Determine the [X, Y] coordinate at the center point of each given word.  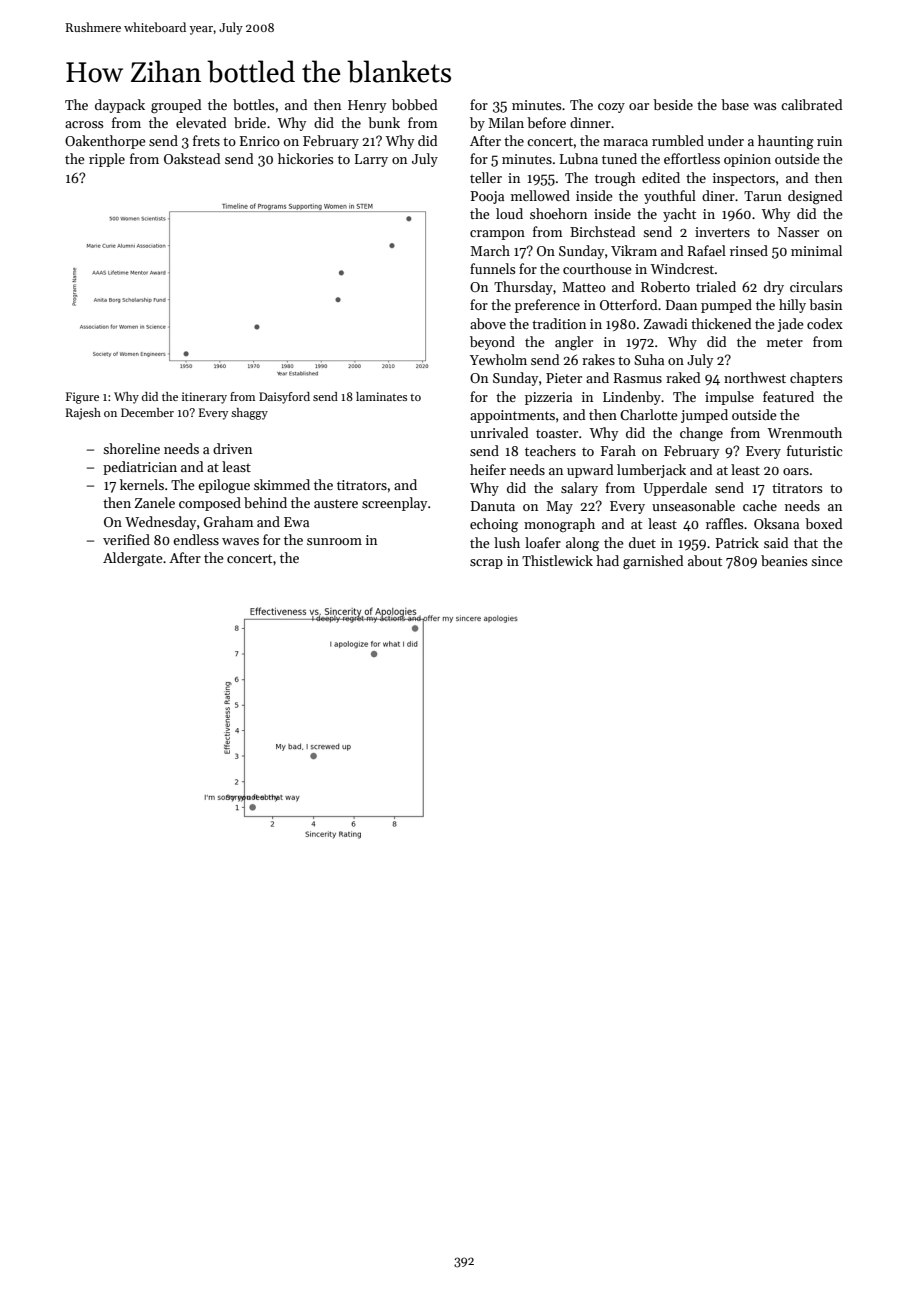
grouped [176, 106]
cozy [611, 108]
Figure [82, 398]
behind [265, 502]
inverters [722, 232]
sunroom [334, 541]
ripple [107, 160]
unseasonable [693, 505]
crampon [497, 235]
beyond [492, 343]
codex [825, 323]
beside [673, 104]
